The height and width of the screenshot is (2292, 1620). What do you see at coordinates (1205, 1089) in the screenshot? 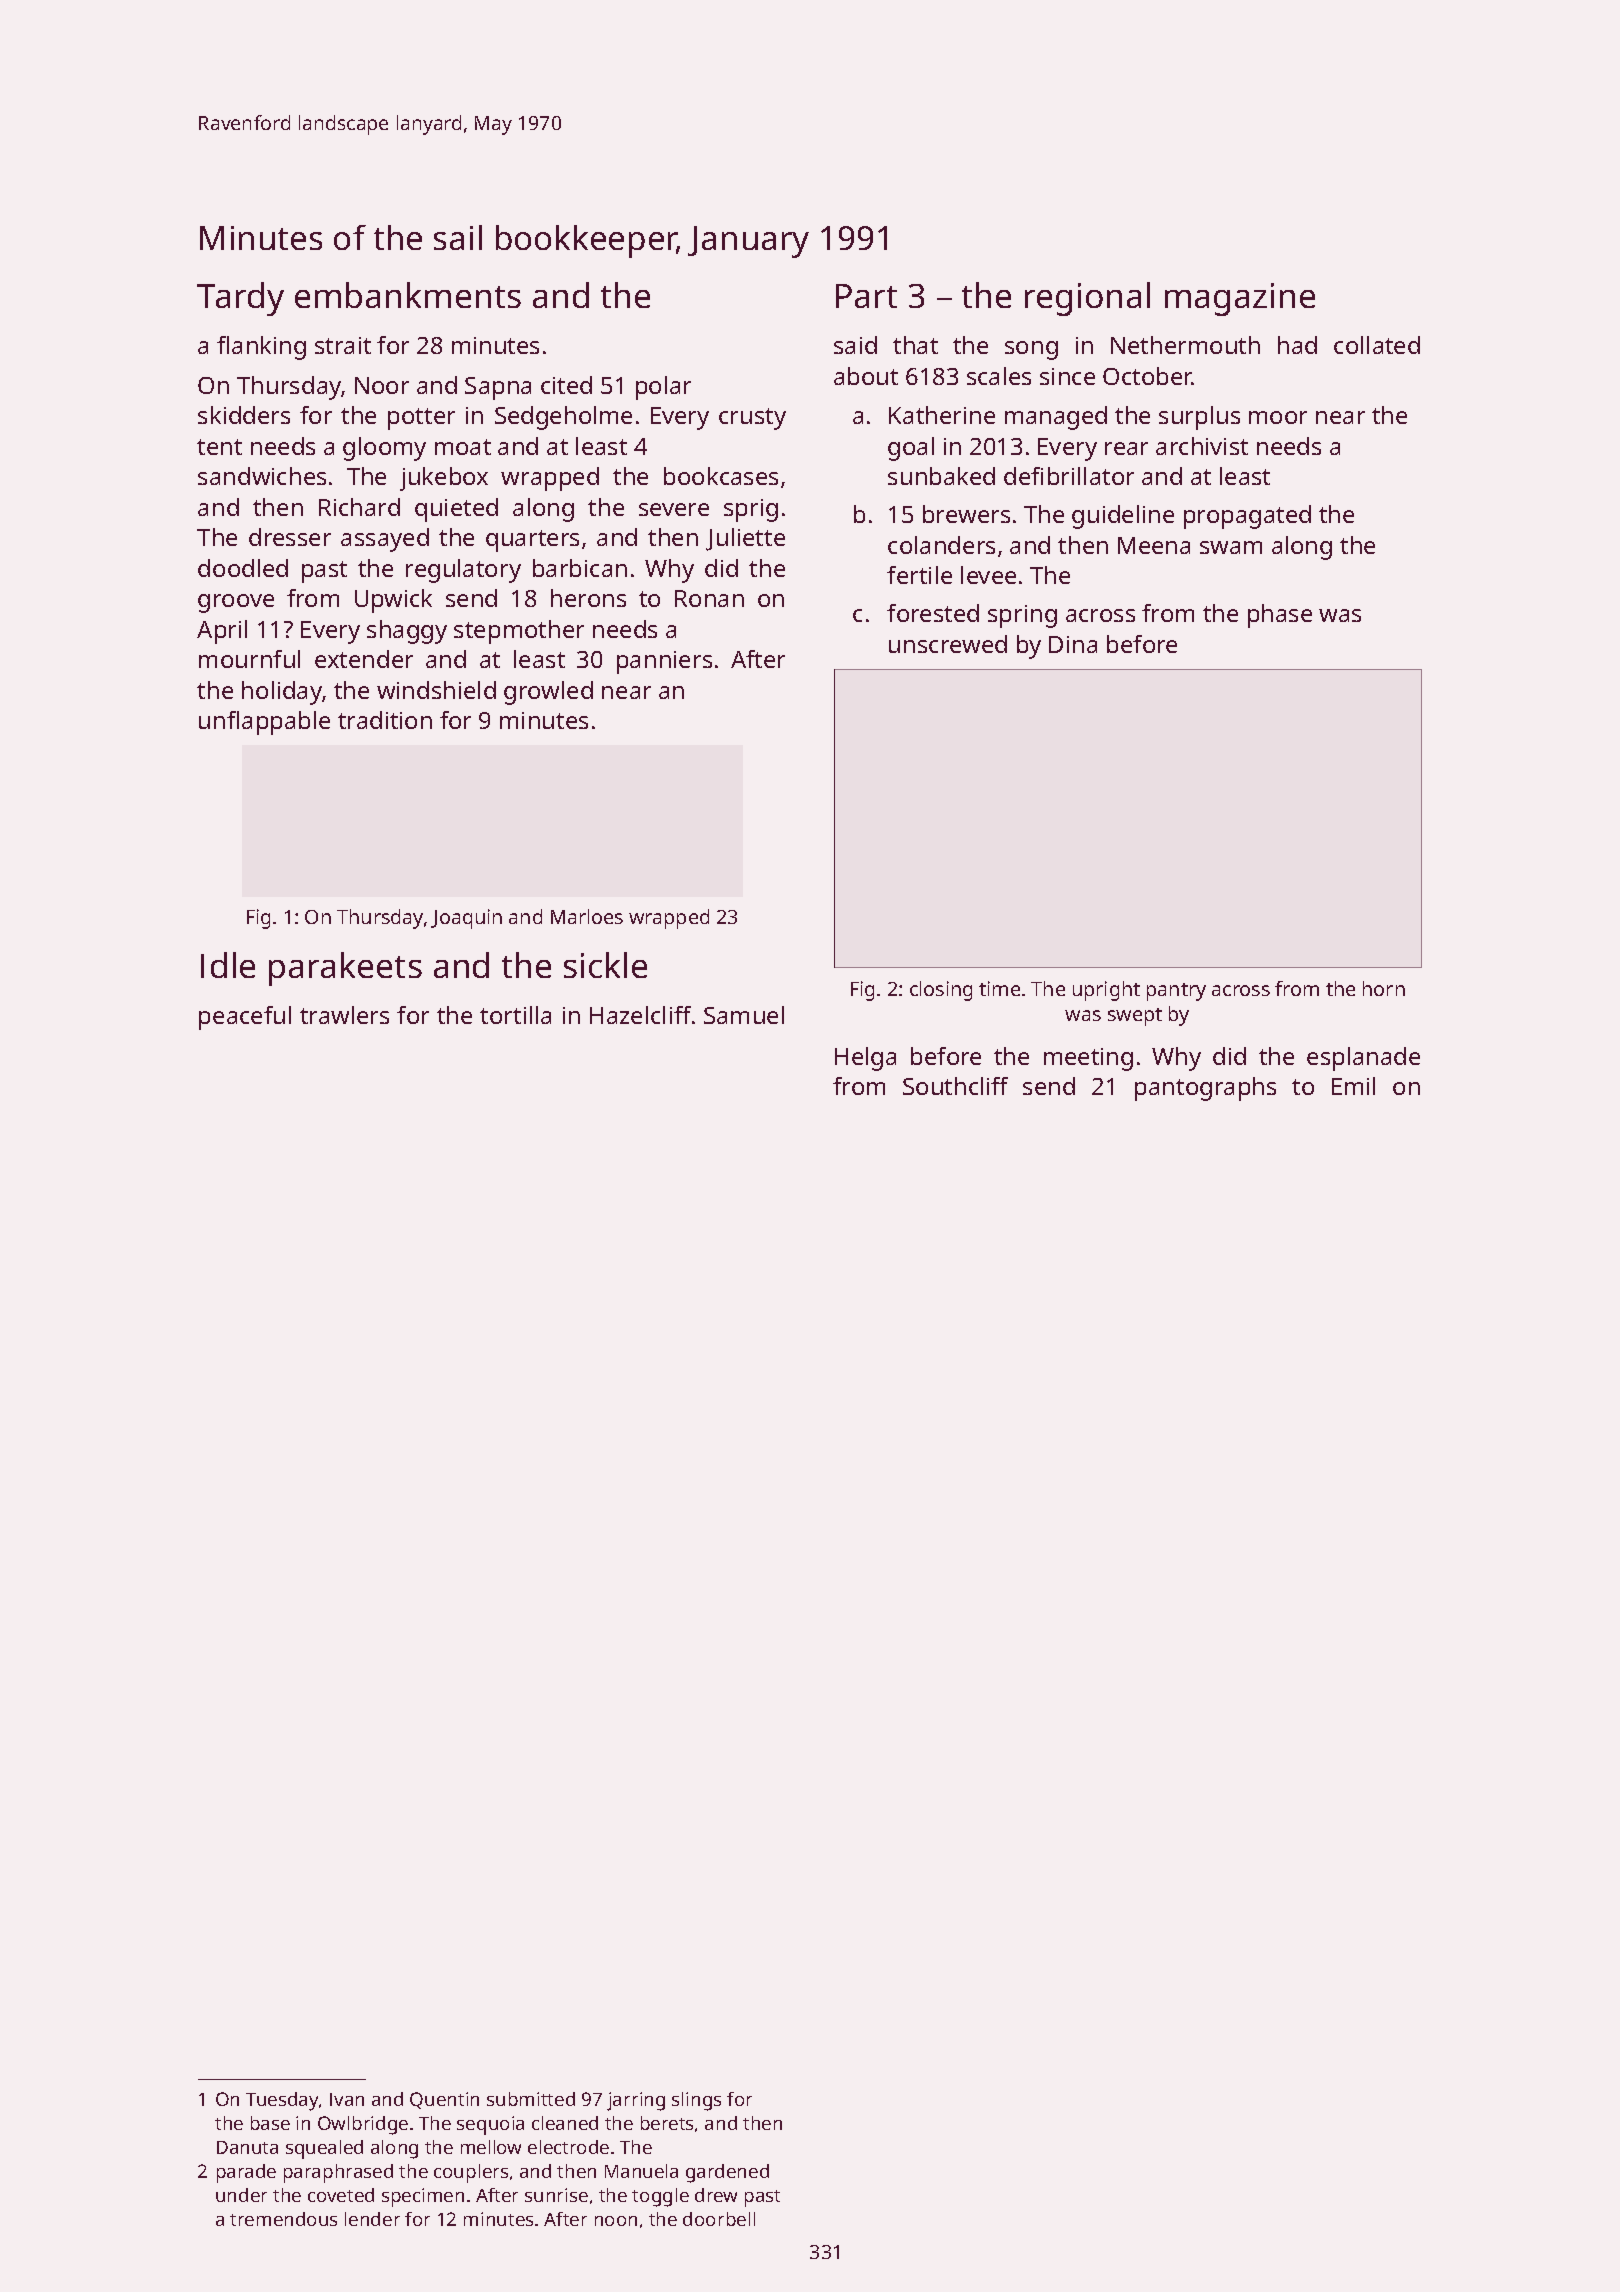
I see `pantographs` at bounding box center [1205, 1089].
